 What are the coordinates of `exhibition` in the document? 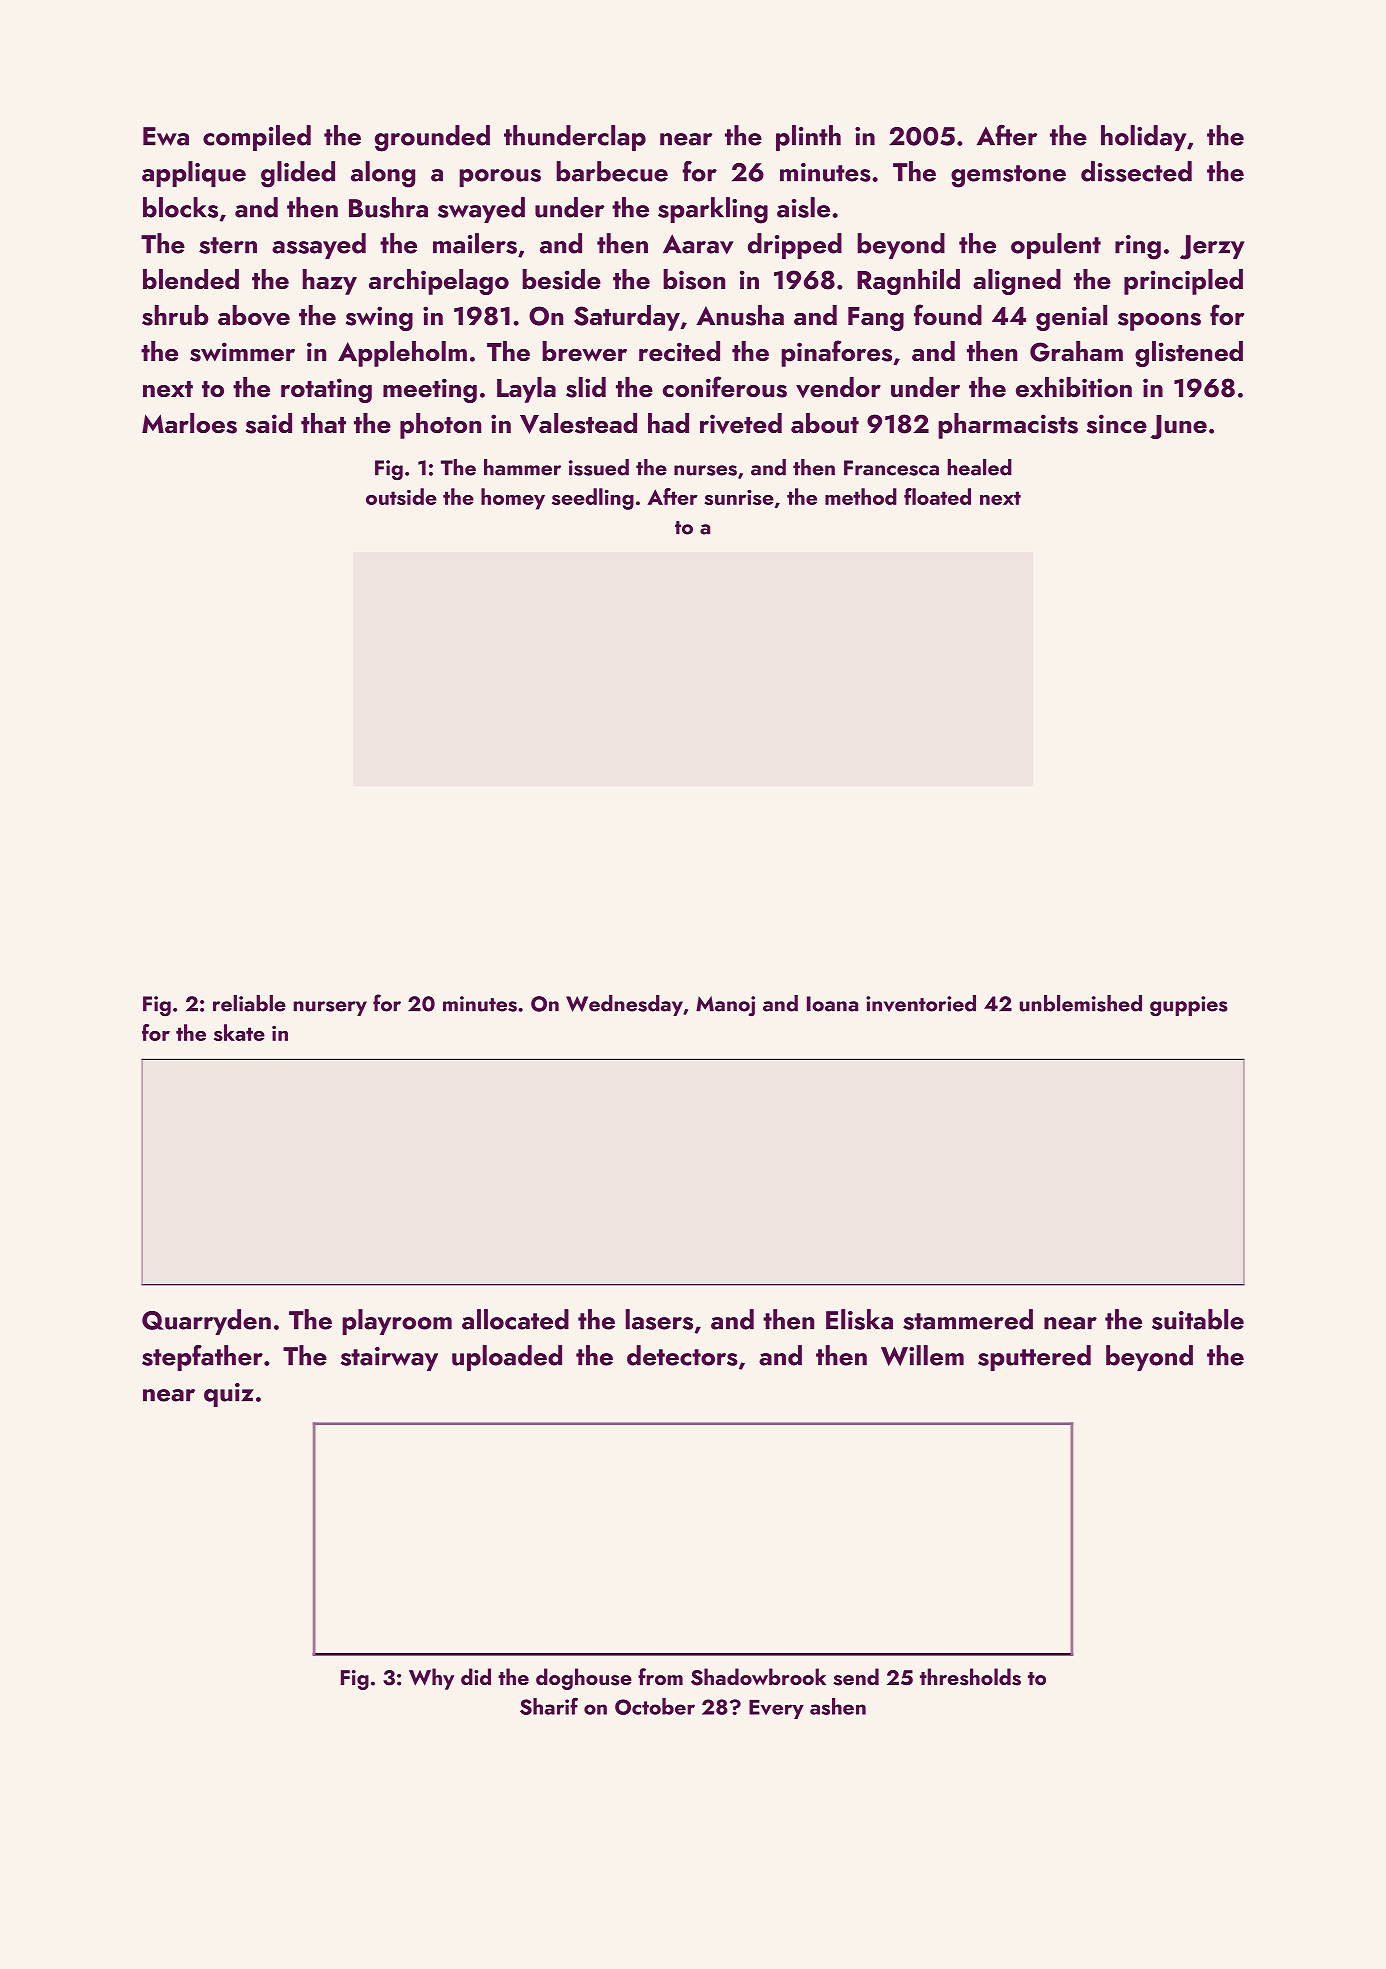 It's located at (1074, 387).
